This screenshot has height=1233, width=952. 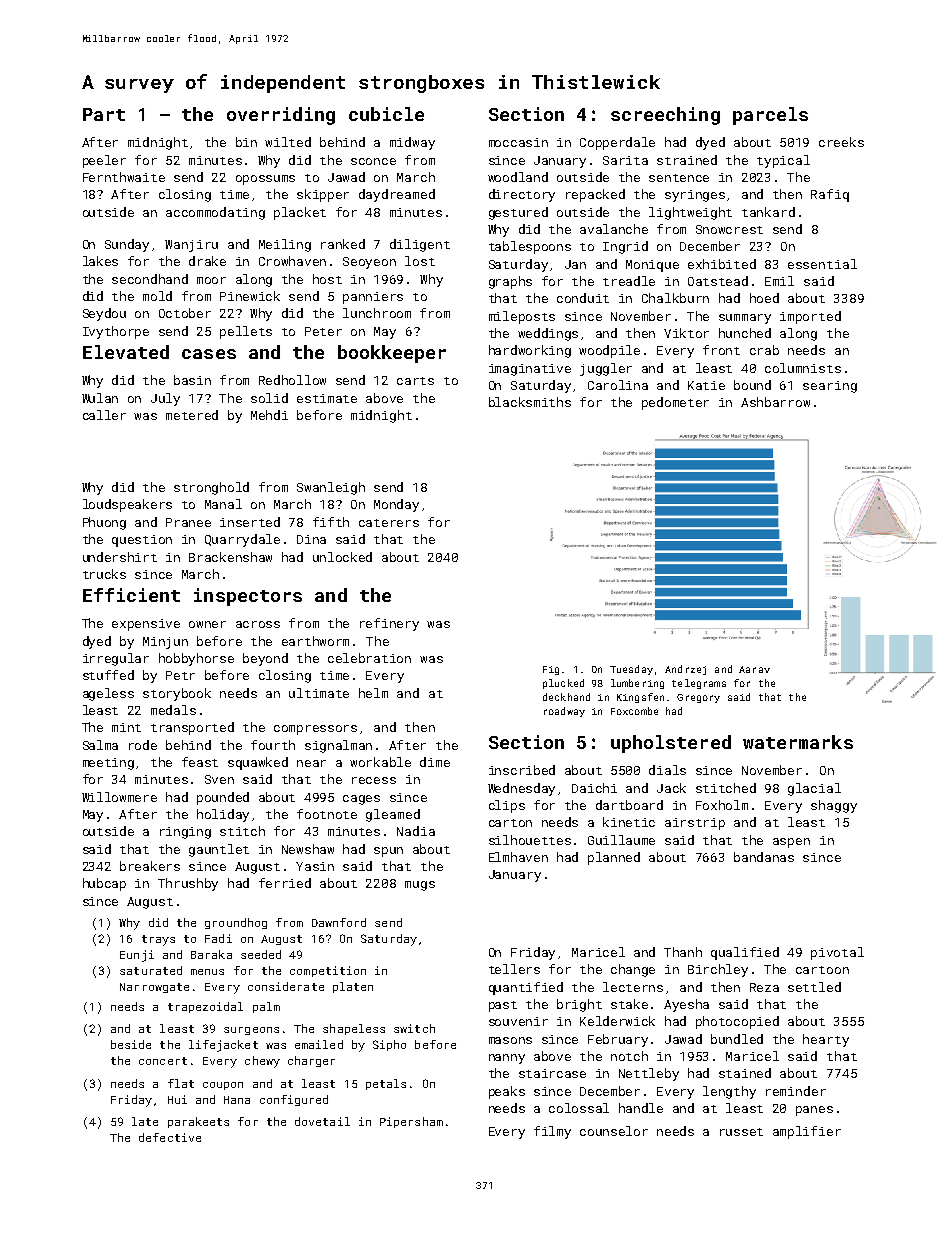 I want to click on glacial, so click(x=814, y=789).
